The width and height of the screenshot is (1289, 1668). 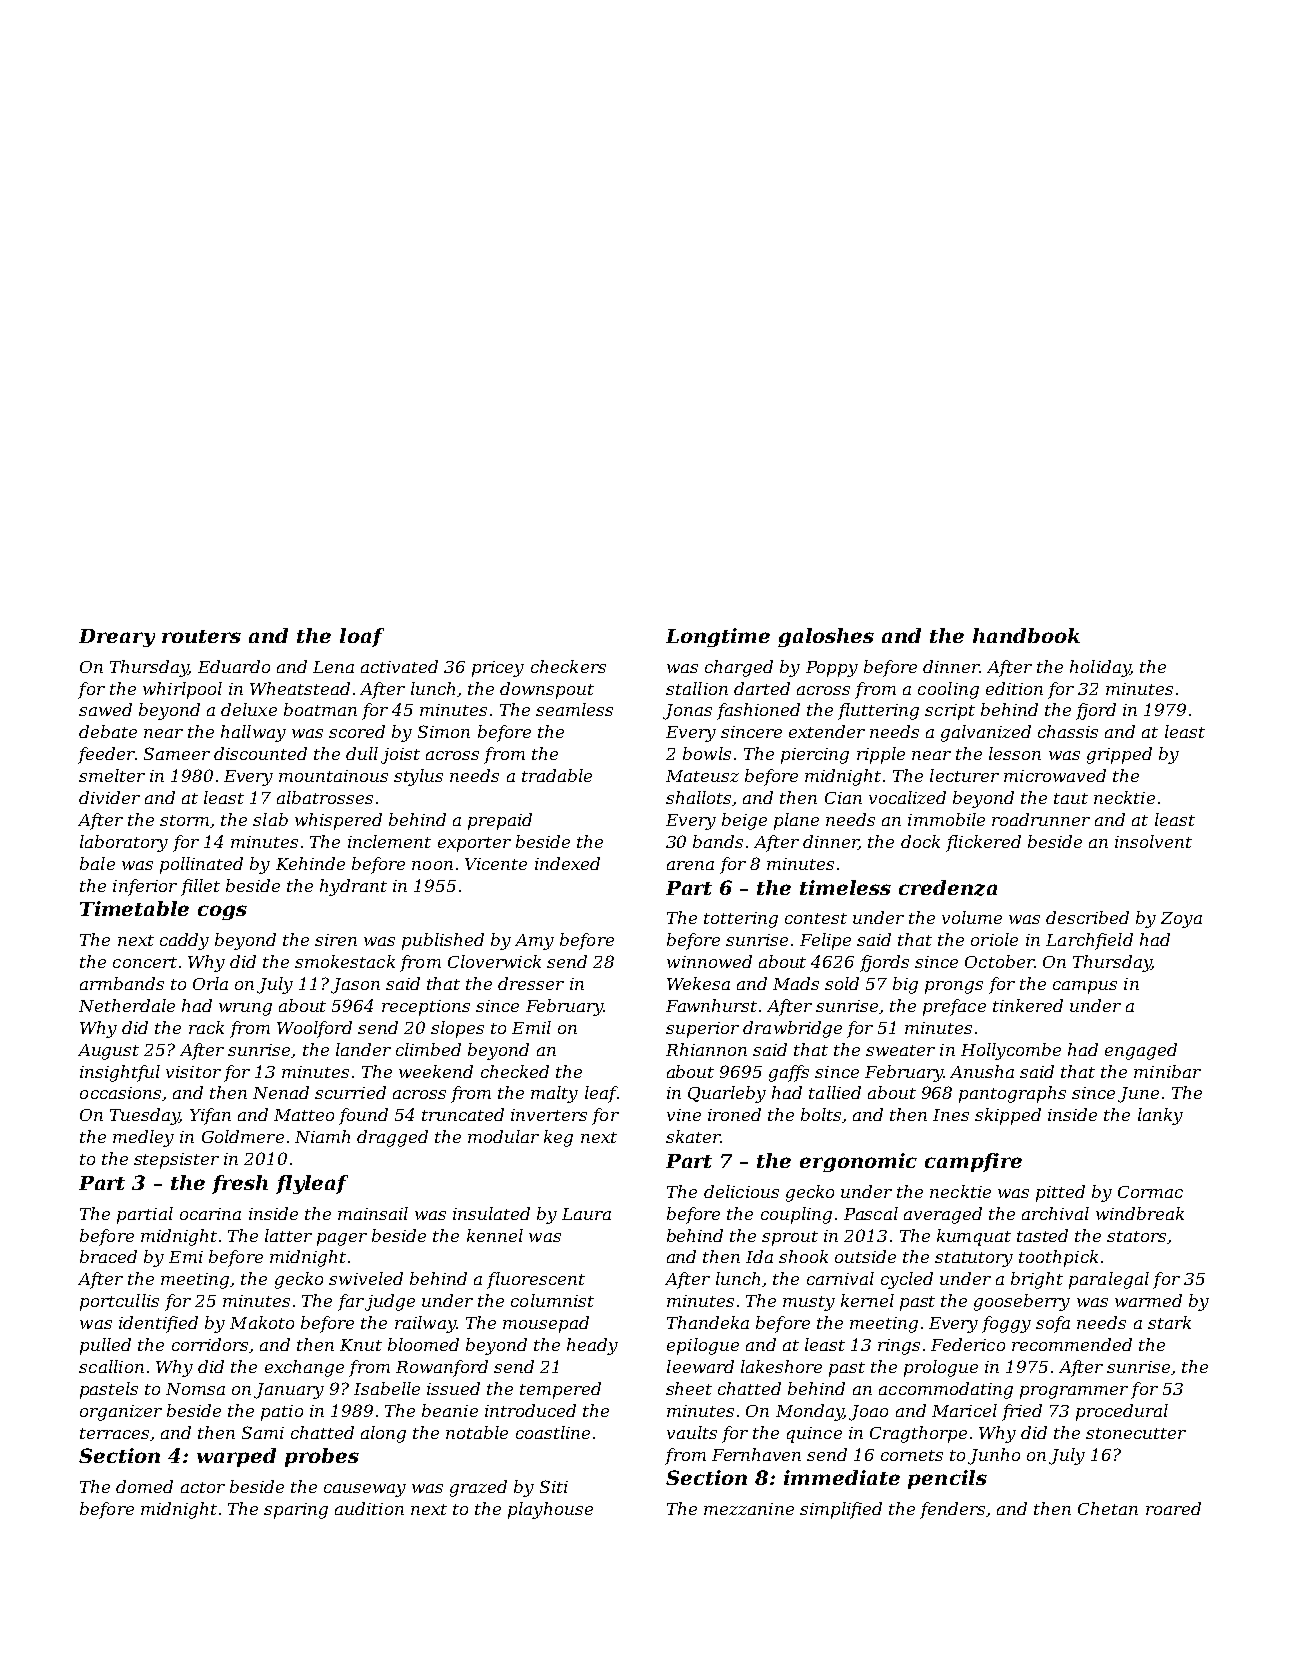 What do you see at coordinates (586, 1214) in the screenshot?
I see `Laura` at bounding box center [586, 1214].
